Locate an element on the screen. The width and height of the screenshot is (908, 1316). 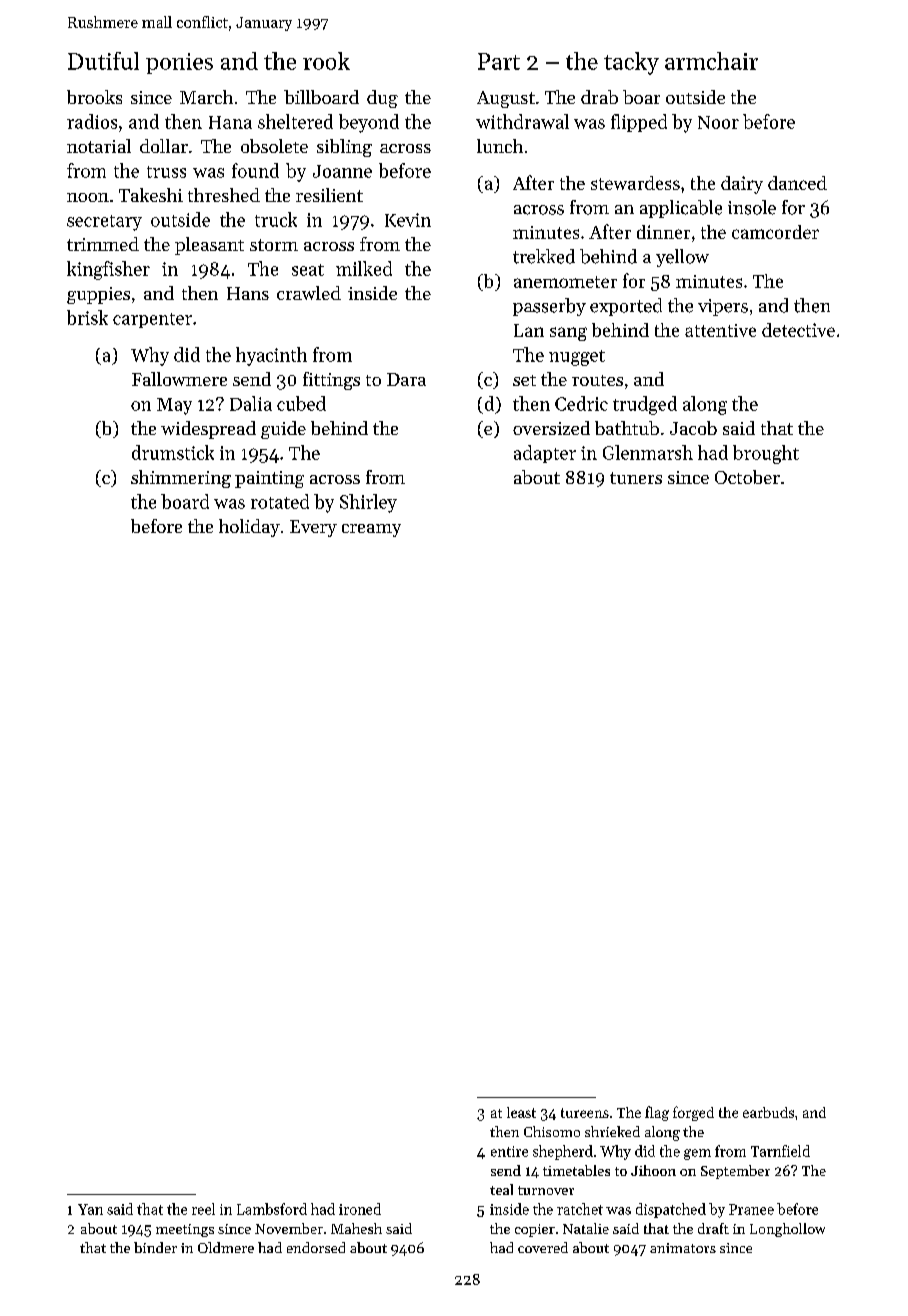
Longhollow is located at coordinates (787, 1230).
